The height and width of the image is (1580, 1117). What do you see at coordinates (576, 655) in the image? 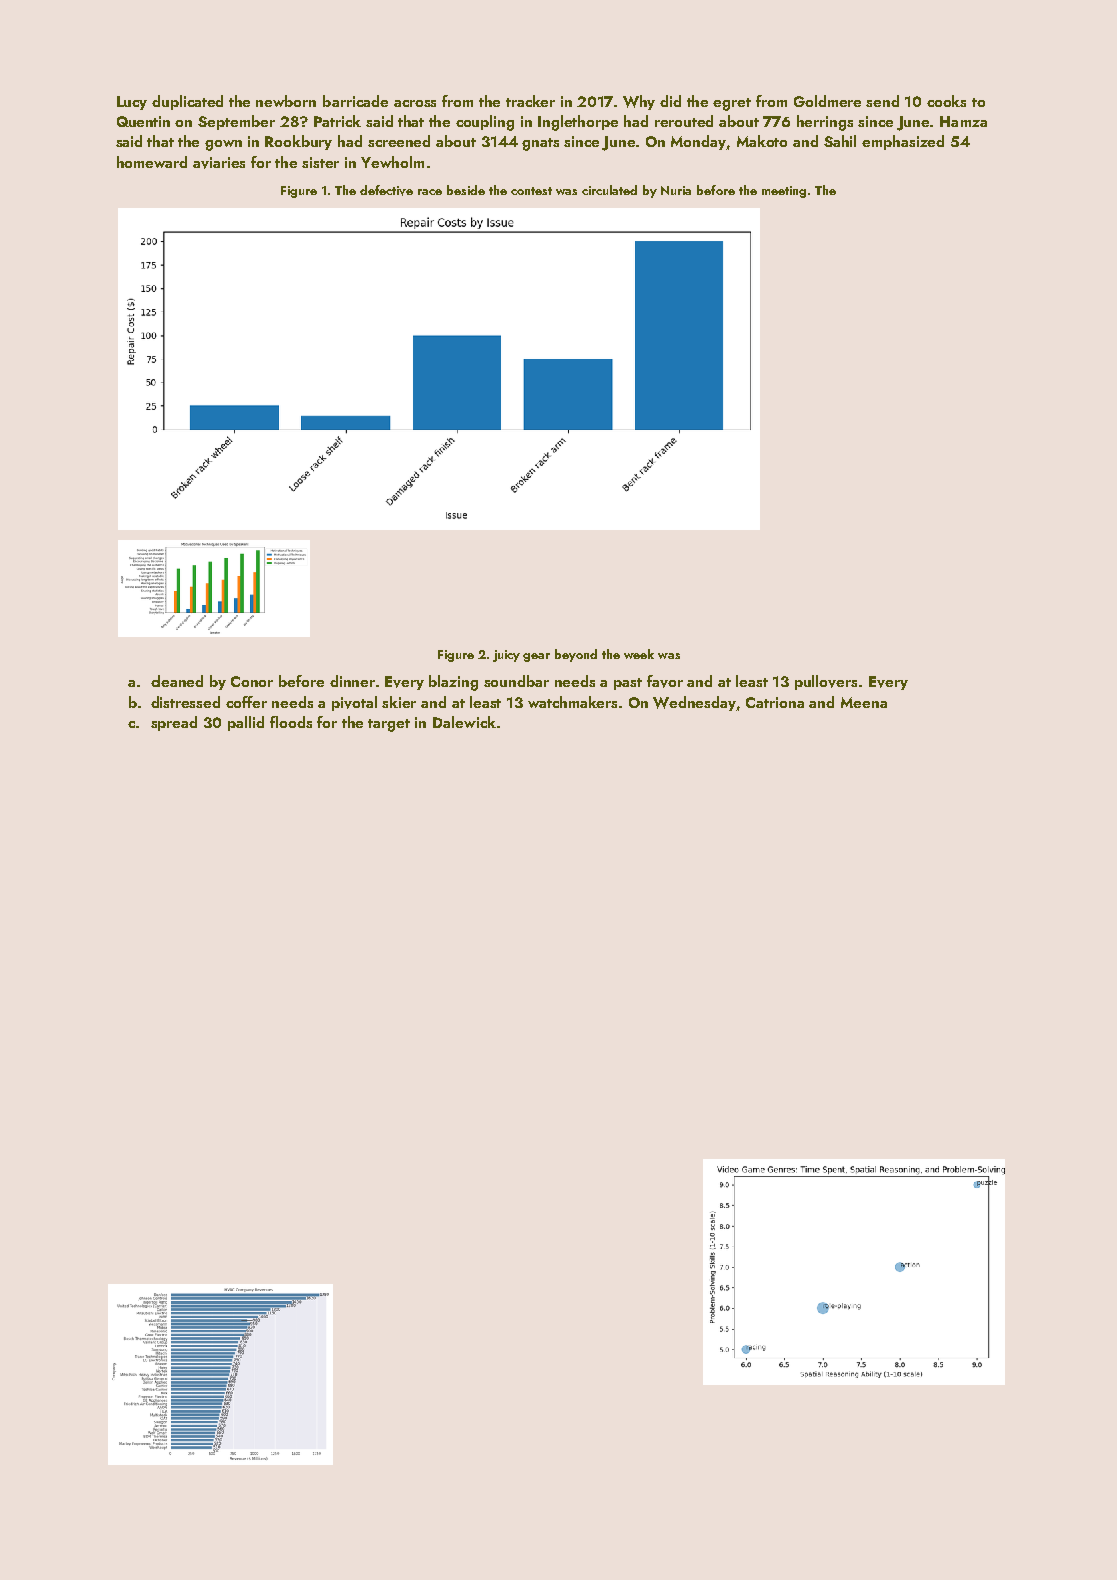
I see `beyond` at bounding box center [576, 655].
